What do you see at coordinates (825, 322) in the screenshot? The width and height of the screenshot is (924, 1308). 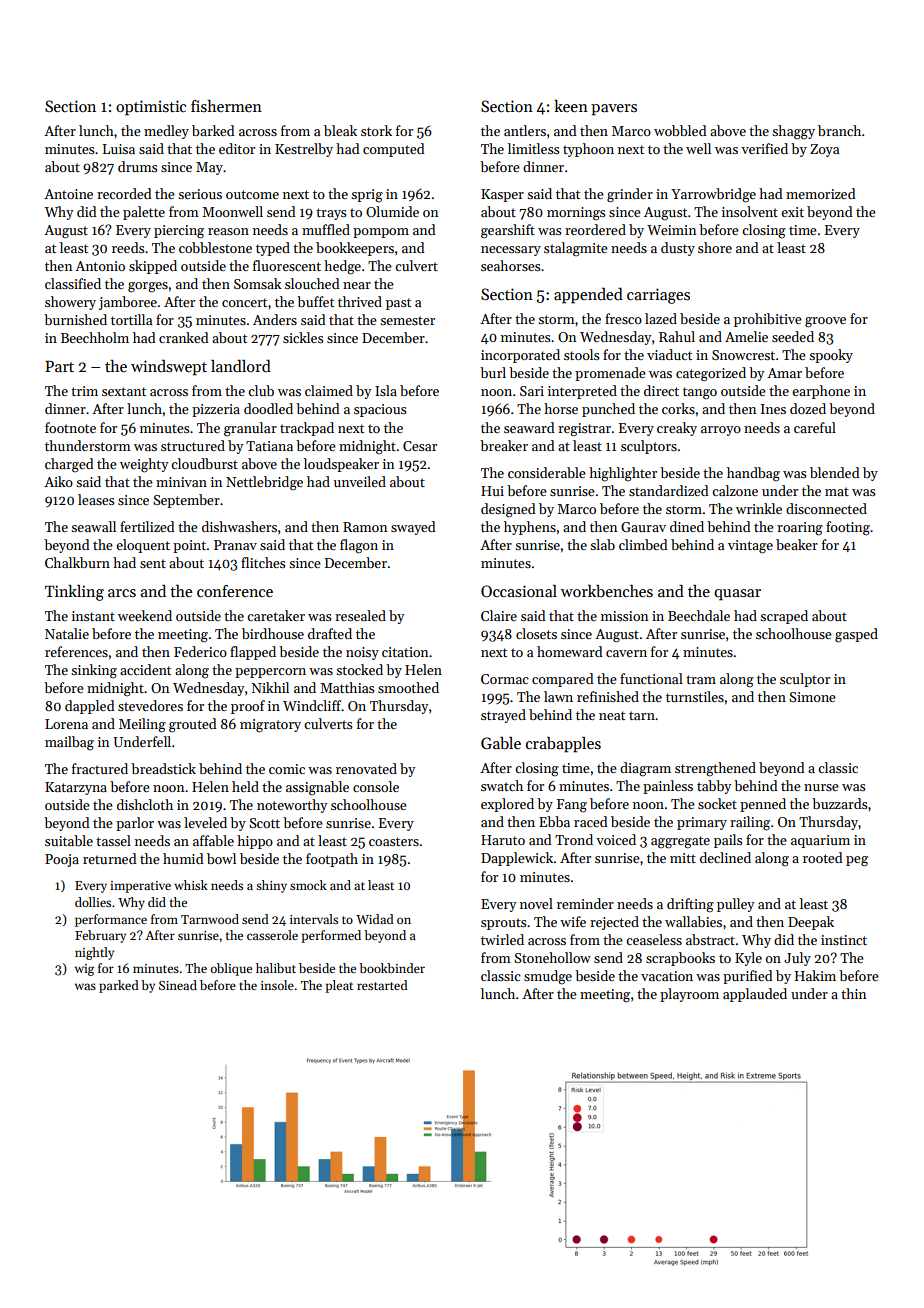 I see `groove` at bounding box center [825, 322].
